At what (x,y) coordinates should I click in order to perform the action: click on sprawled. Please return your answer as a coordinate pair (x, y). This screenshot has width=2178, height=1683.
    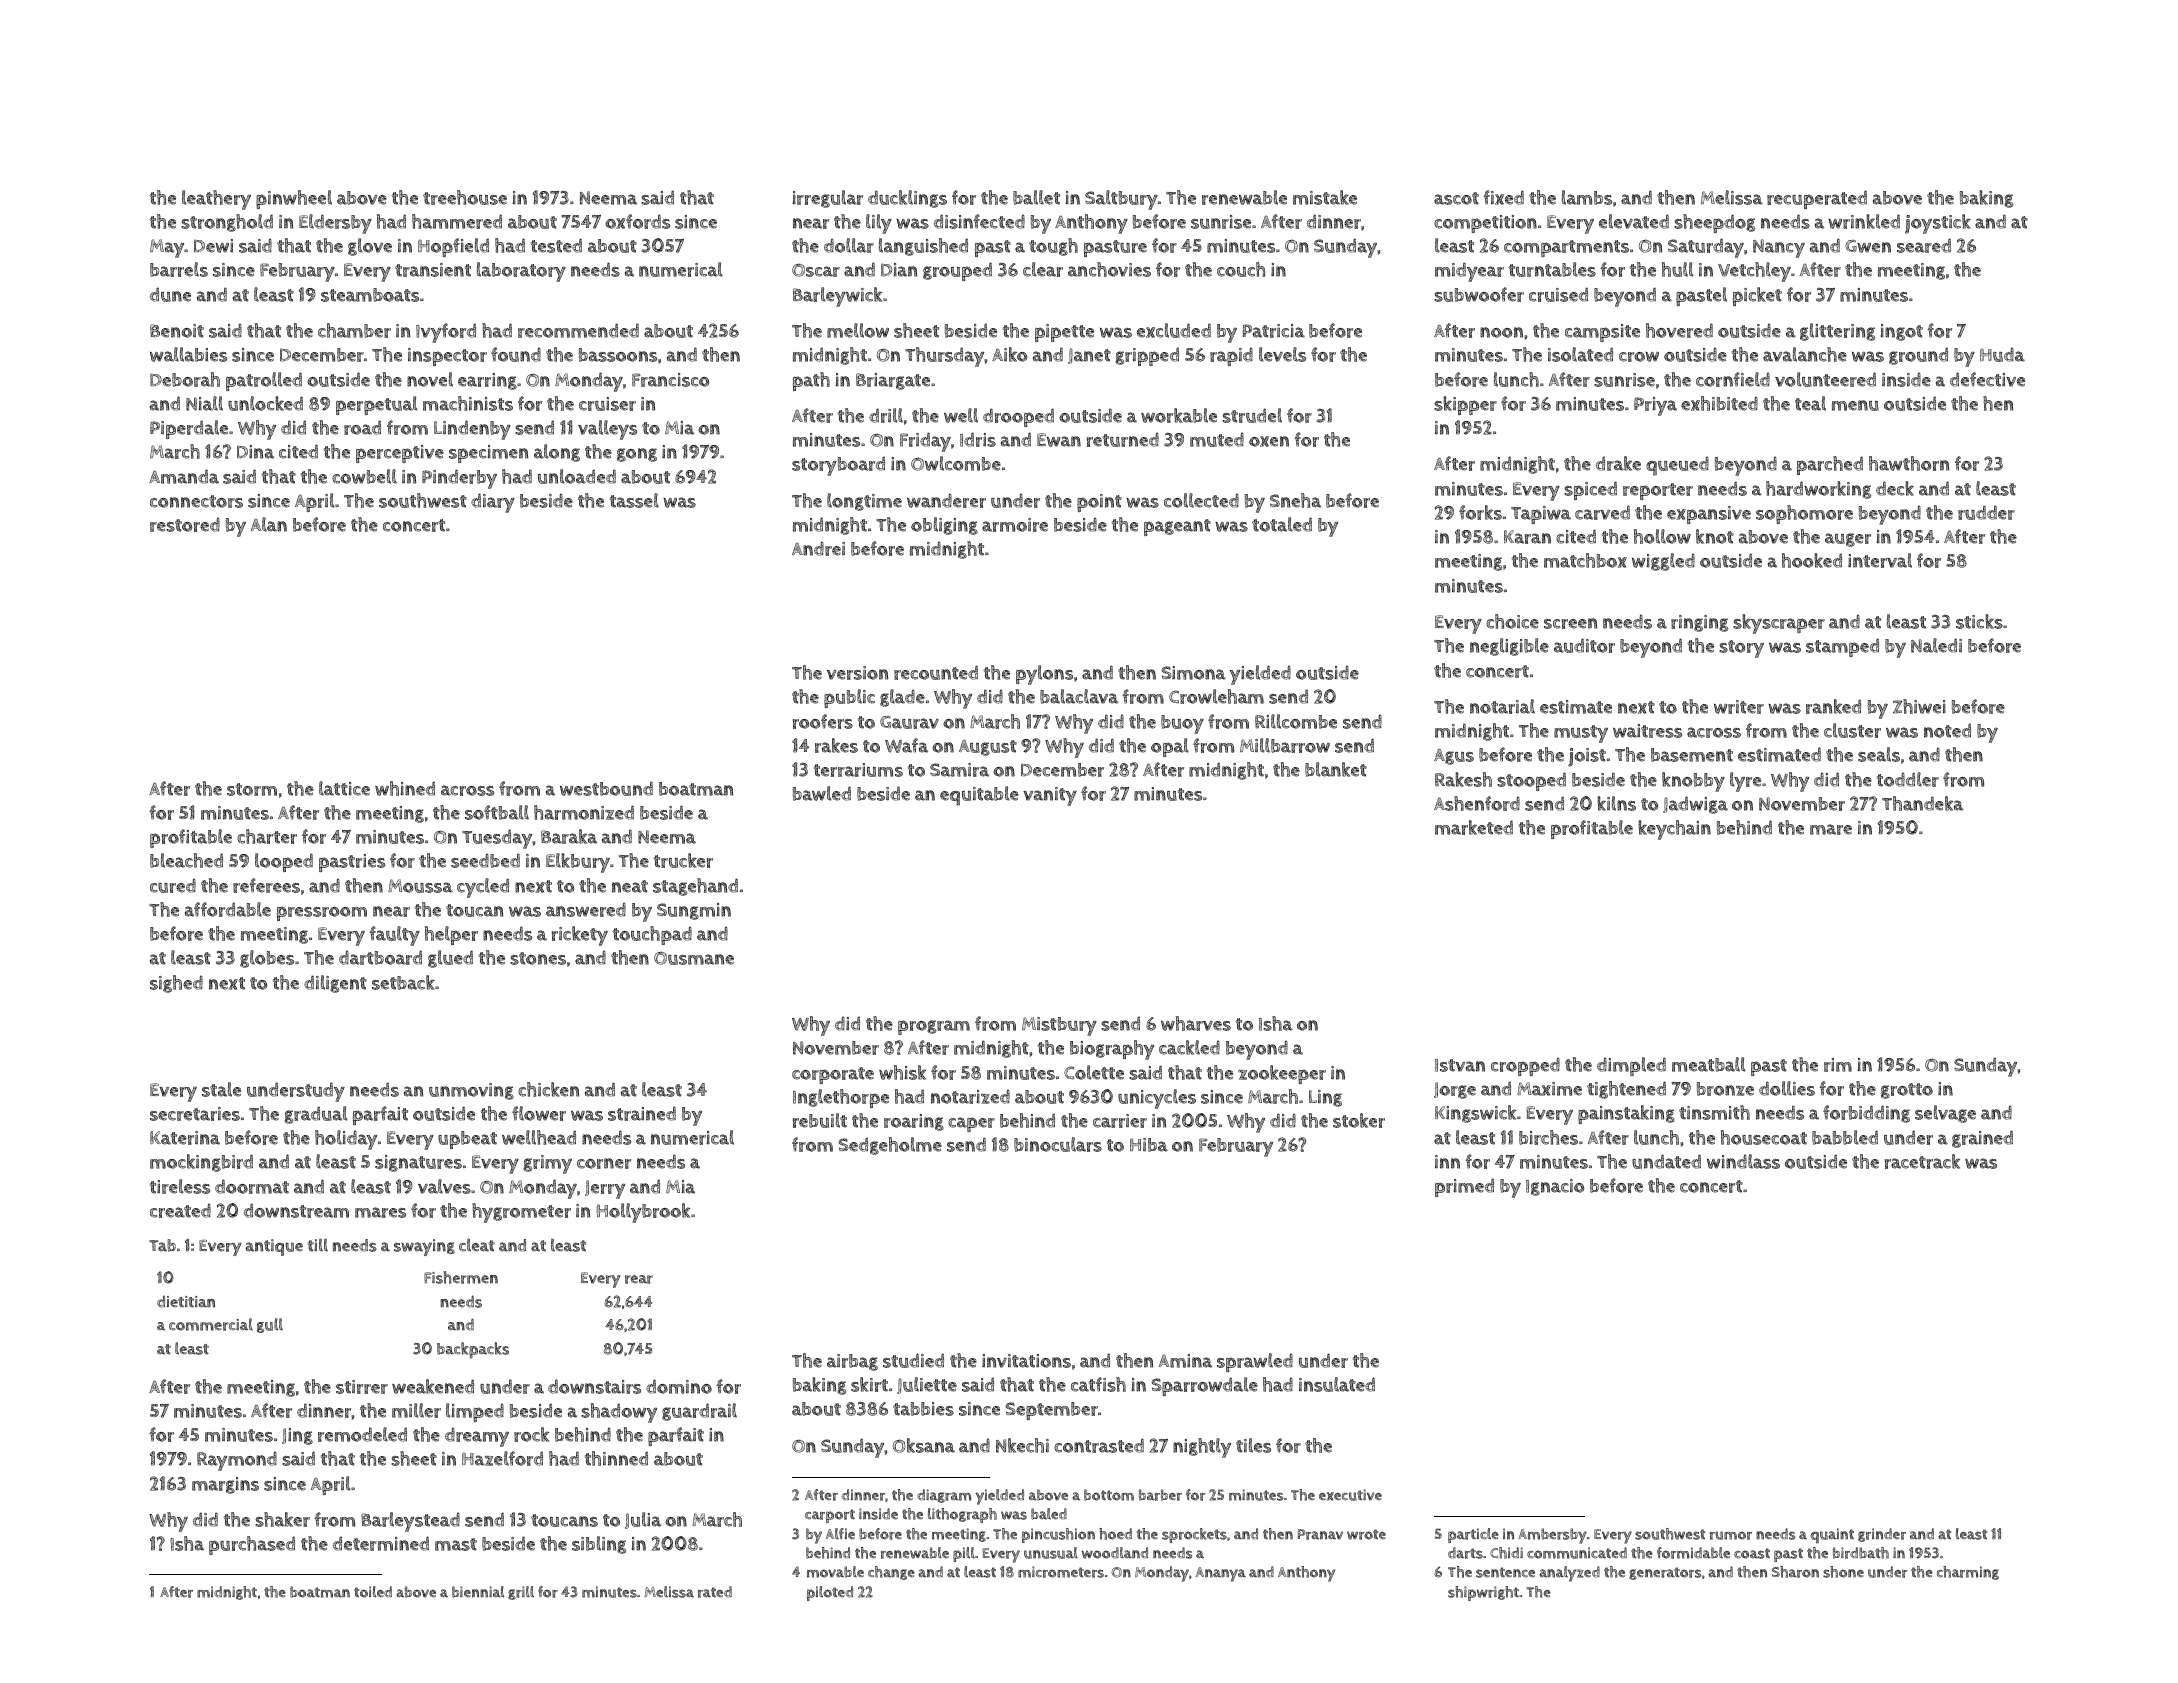
    Looking at the image, I should click on (1255, 1362).
